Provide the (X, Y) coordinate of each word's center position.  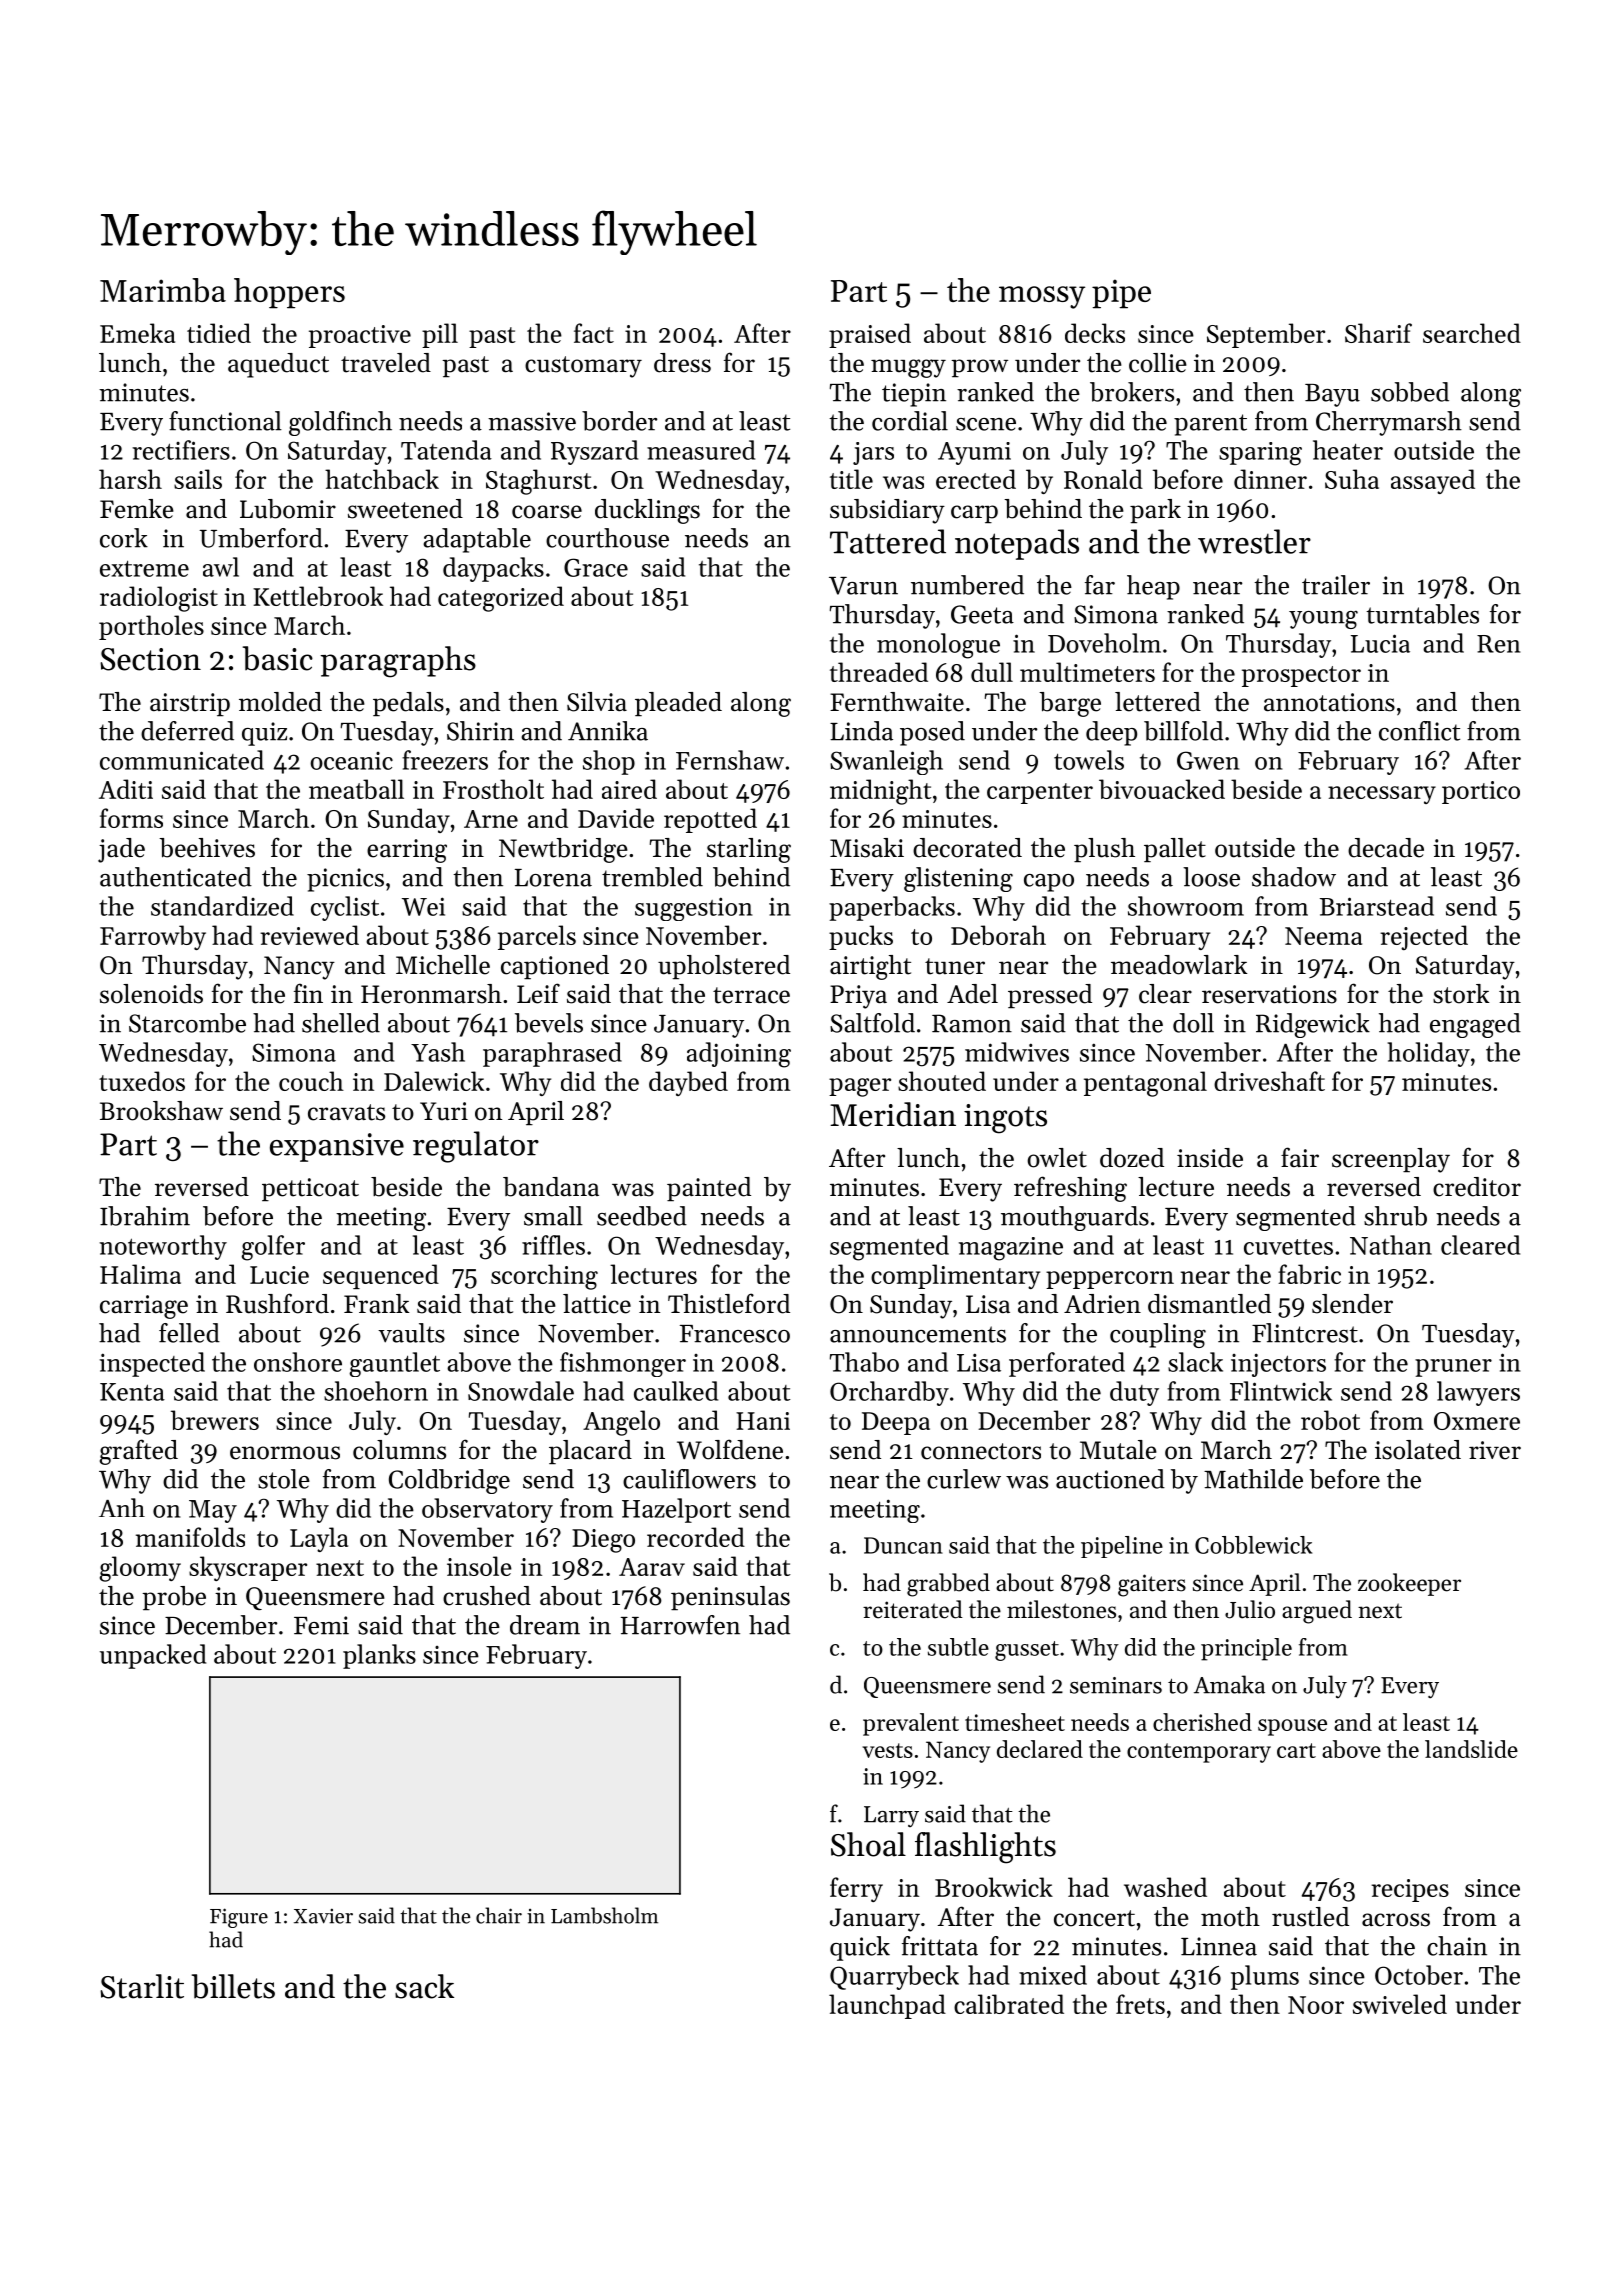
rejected (1424, 937)
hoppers (289, 293)
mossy (1042, 297)
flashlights (985, 1848)
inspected (152, 1364)
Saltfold (872, 1023)
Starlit (142, 1986)
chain (1457, 1946)
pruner (1453, 1368)
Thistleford (729, 1303)
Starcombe (187, 1023)
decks (1095, 333)
